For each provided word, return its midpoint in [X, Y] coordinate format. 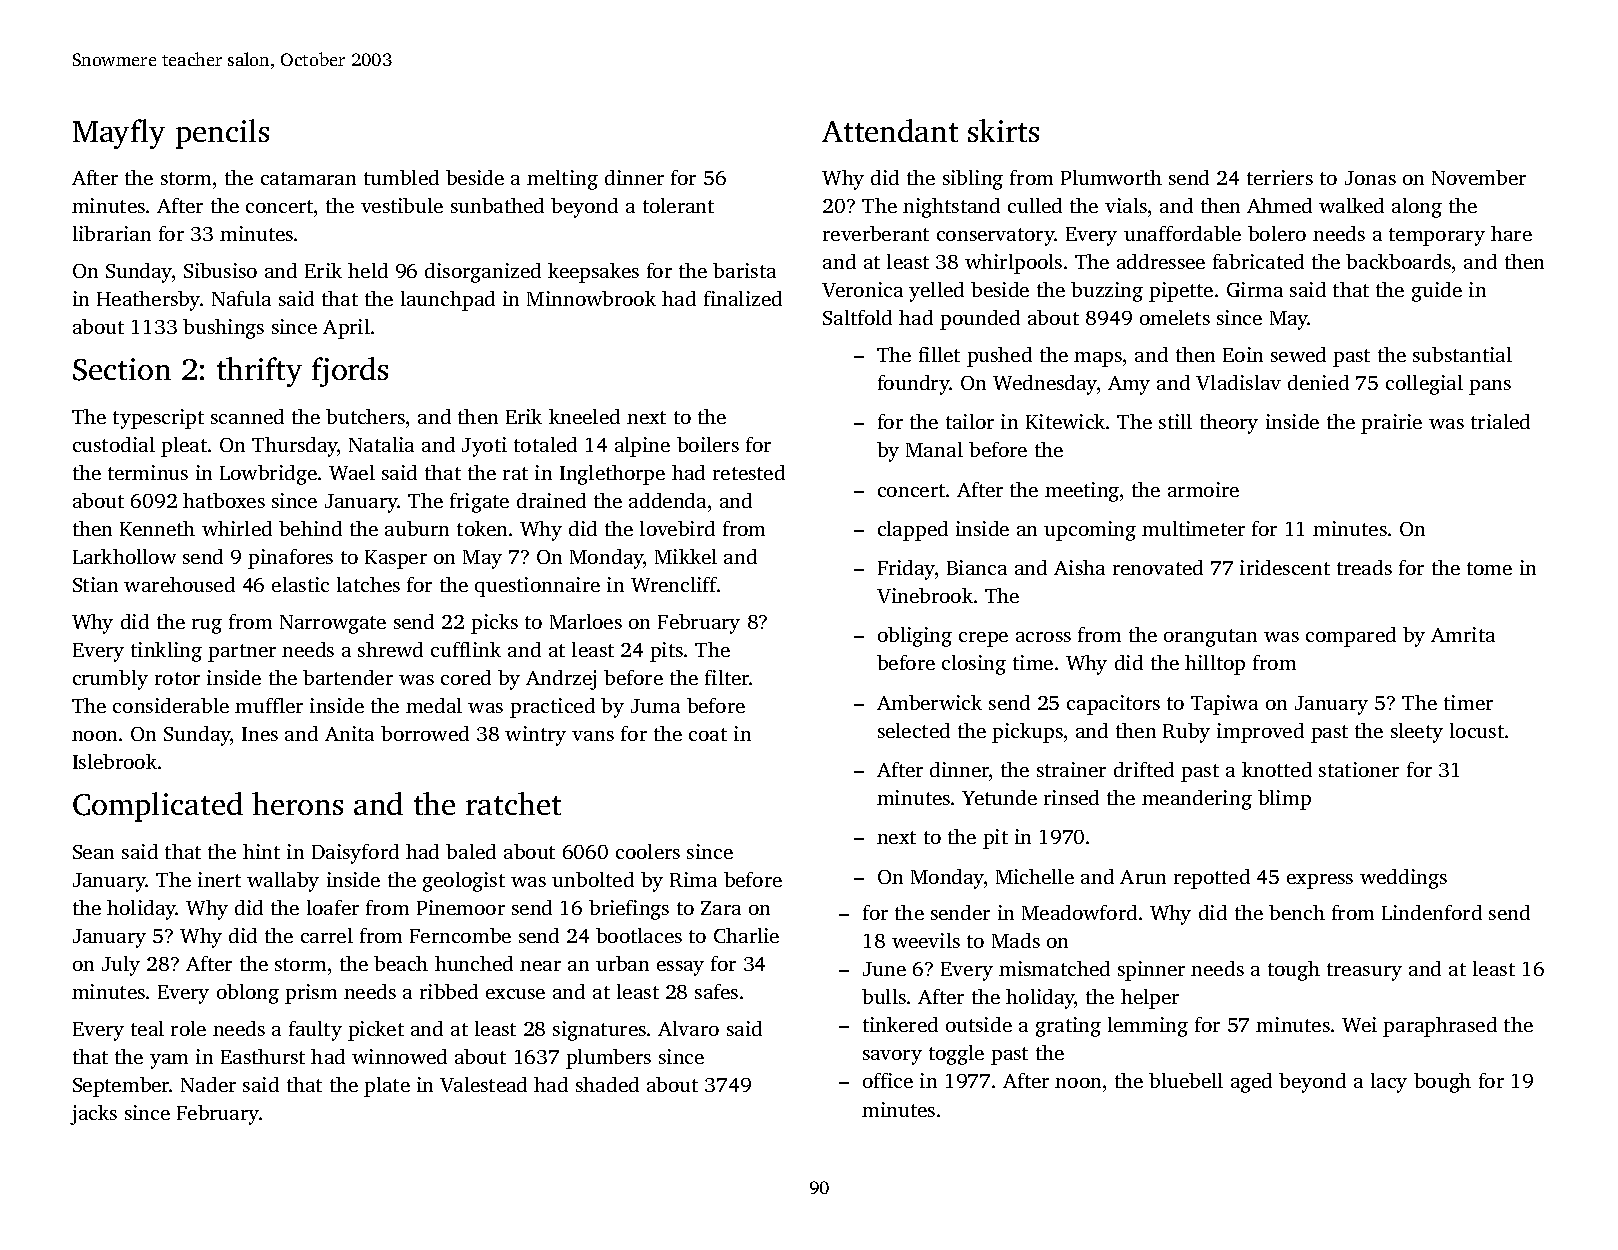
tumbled [401, 177]
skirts [1003, 130]
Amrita [1463, 634]
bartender [348, 677]
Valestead [483, 1084]
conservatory [996, 237]
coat [708, 734]
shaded [607, 1084]
